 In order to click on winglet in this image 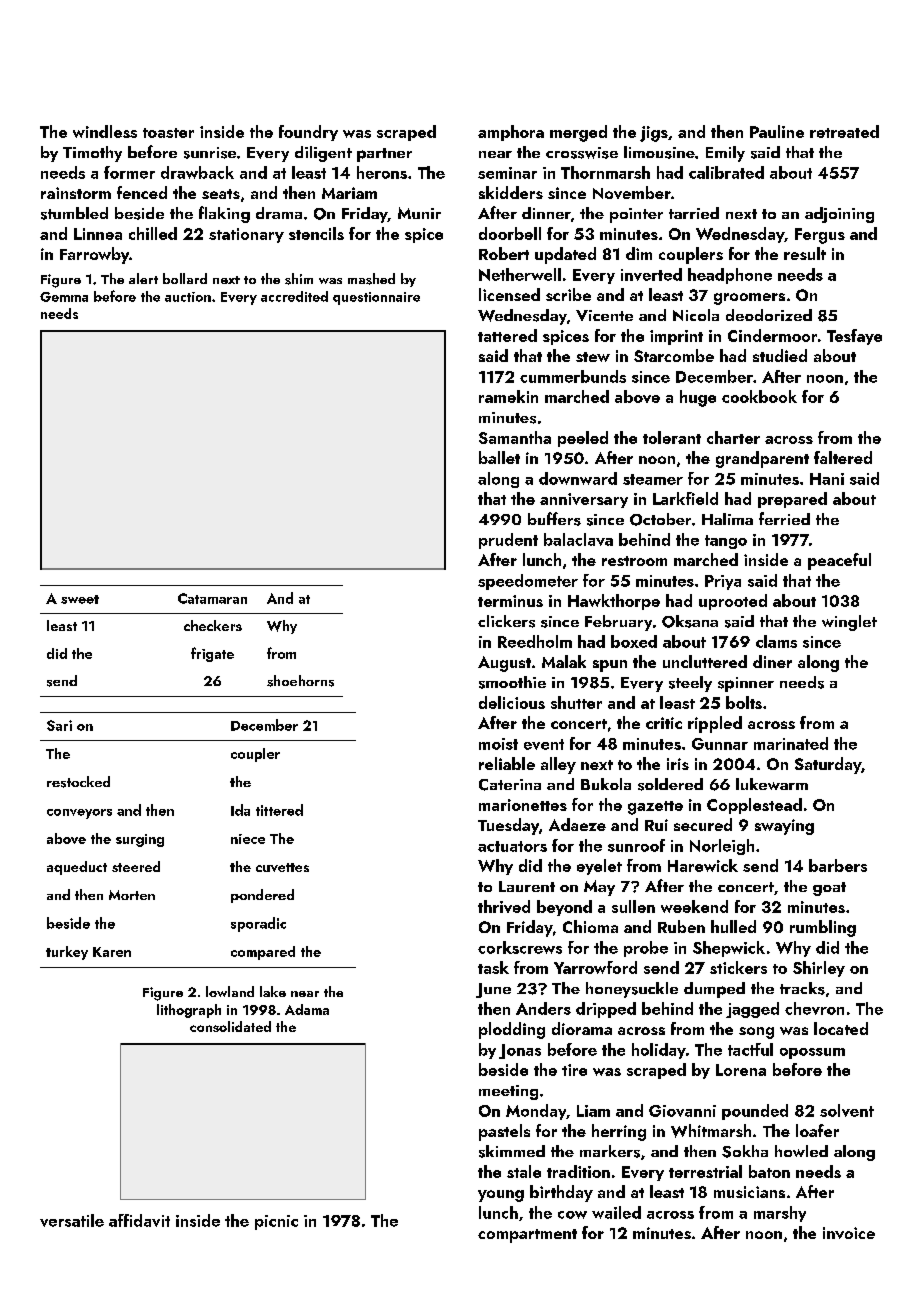, I will do `click(849, 623)`.
